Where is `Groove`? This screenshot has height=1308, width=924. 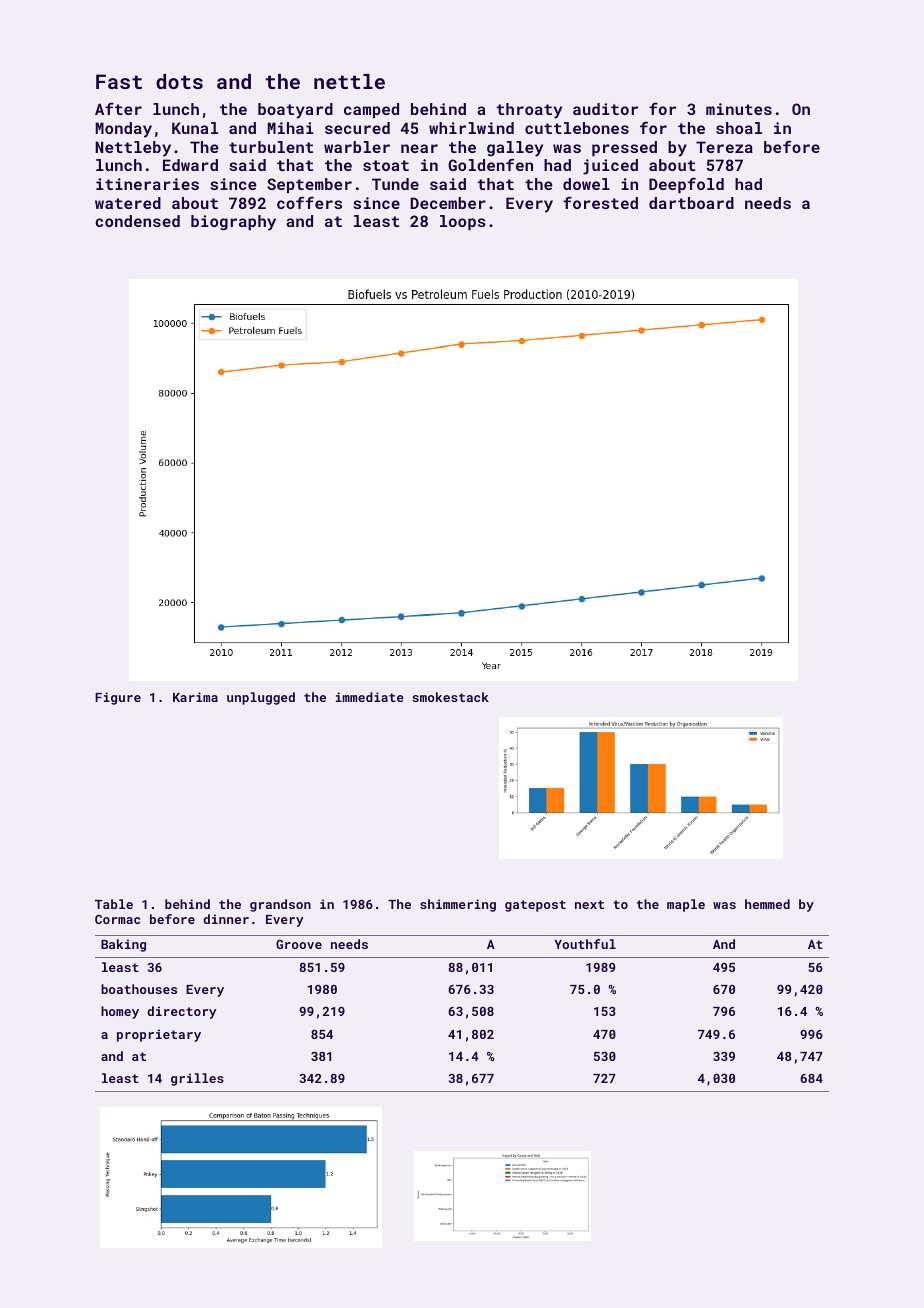 Groove is located at coordinates (299, 944).
